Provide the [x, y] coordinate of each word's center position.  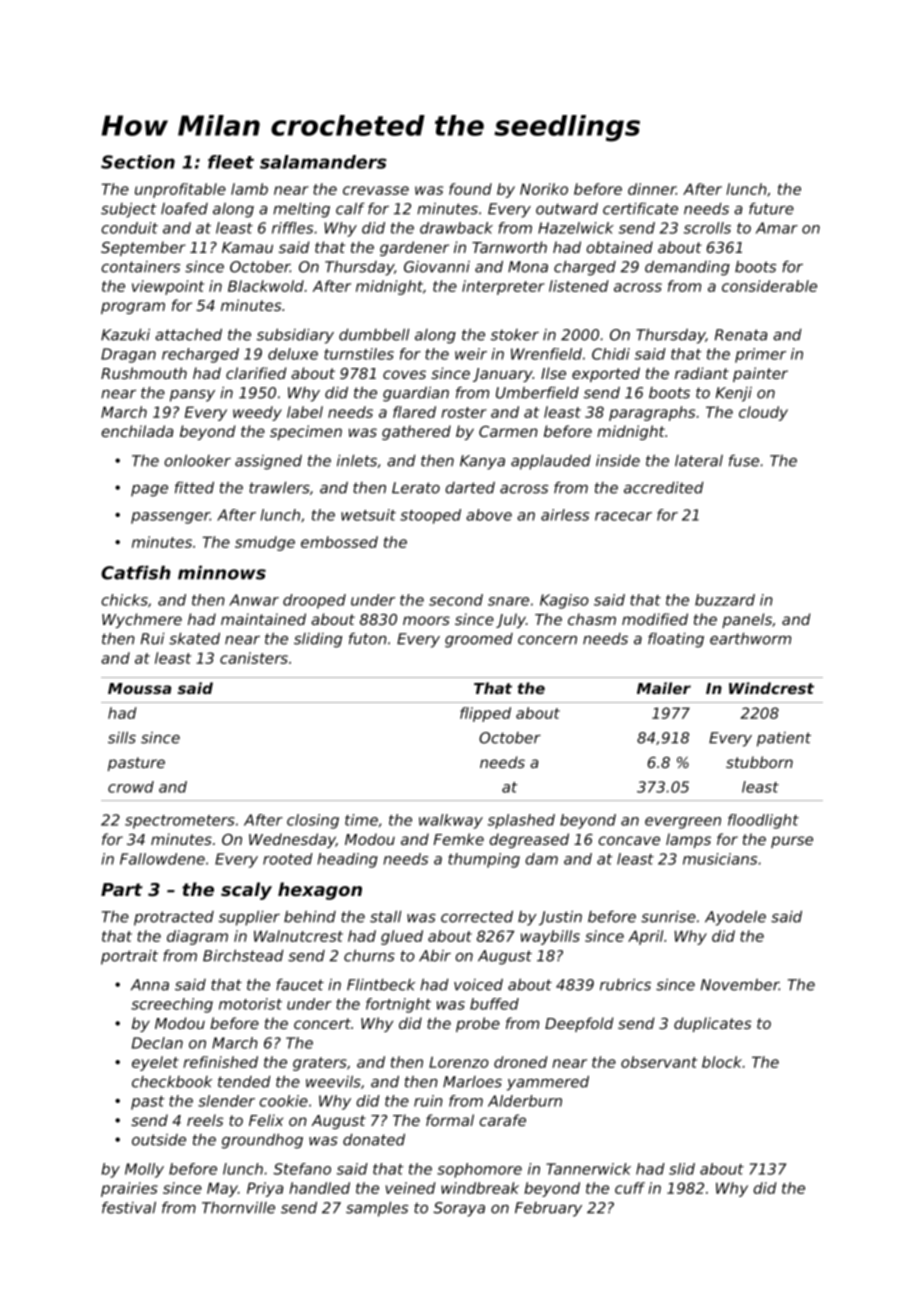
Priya [265, 1189]
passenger [170, 518]
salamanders [323, 162]
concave [629, 840]
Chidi [611, 354]
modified [655, 619]
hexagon [320, 891]
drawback [456, 228]
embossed [339, 542]
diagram [197, 937]
